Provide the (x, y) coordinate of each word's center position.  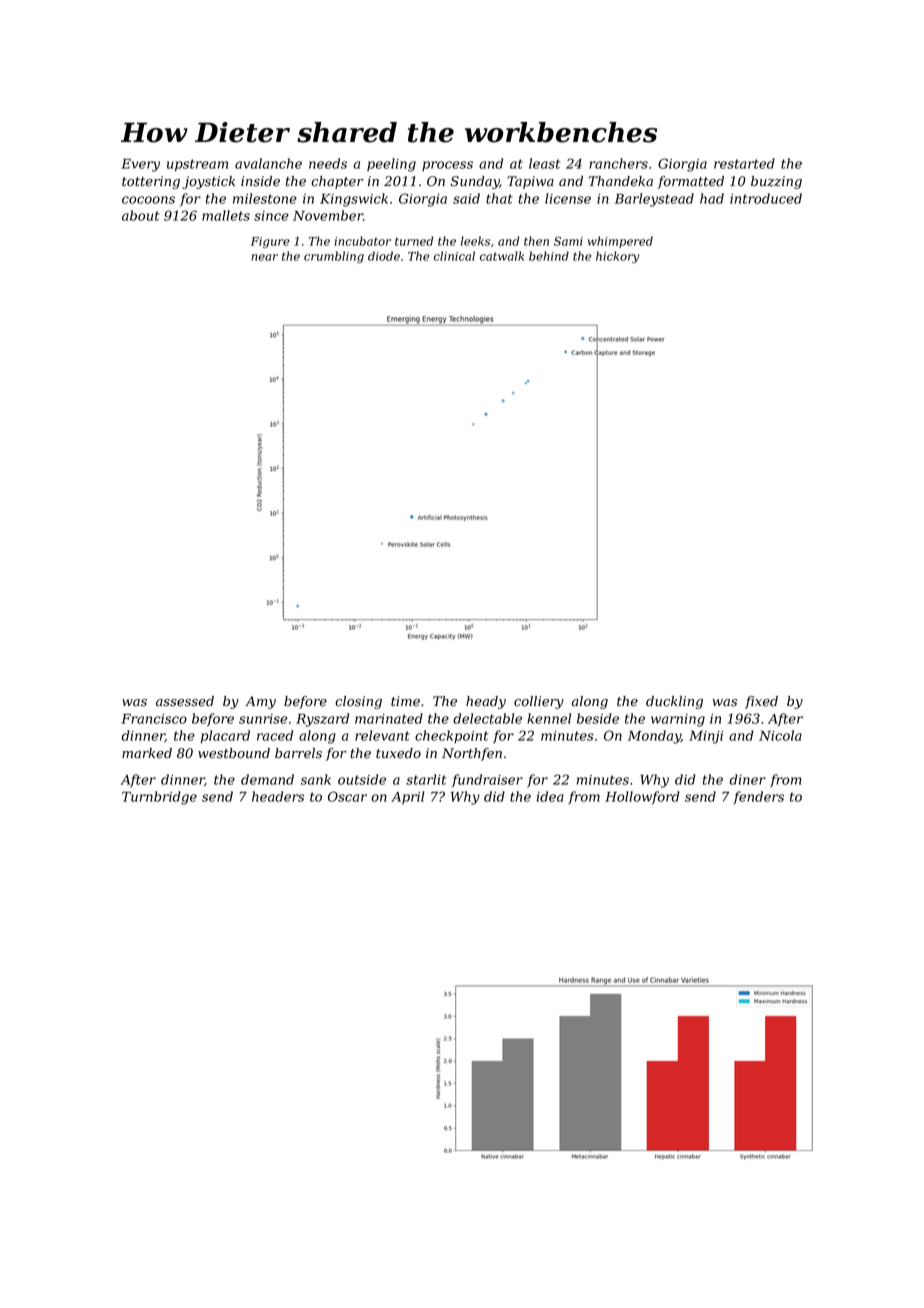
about (140, 215)
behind (549, 256)
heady (486, 702)
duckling (674, 702)
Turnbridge (159, 798)
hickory (617, 257)
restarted (744, 163)
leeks (475, 241)
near (264, 257)
